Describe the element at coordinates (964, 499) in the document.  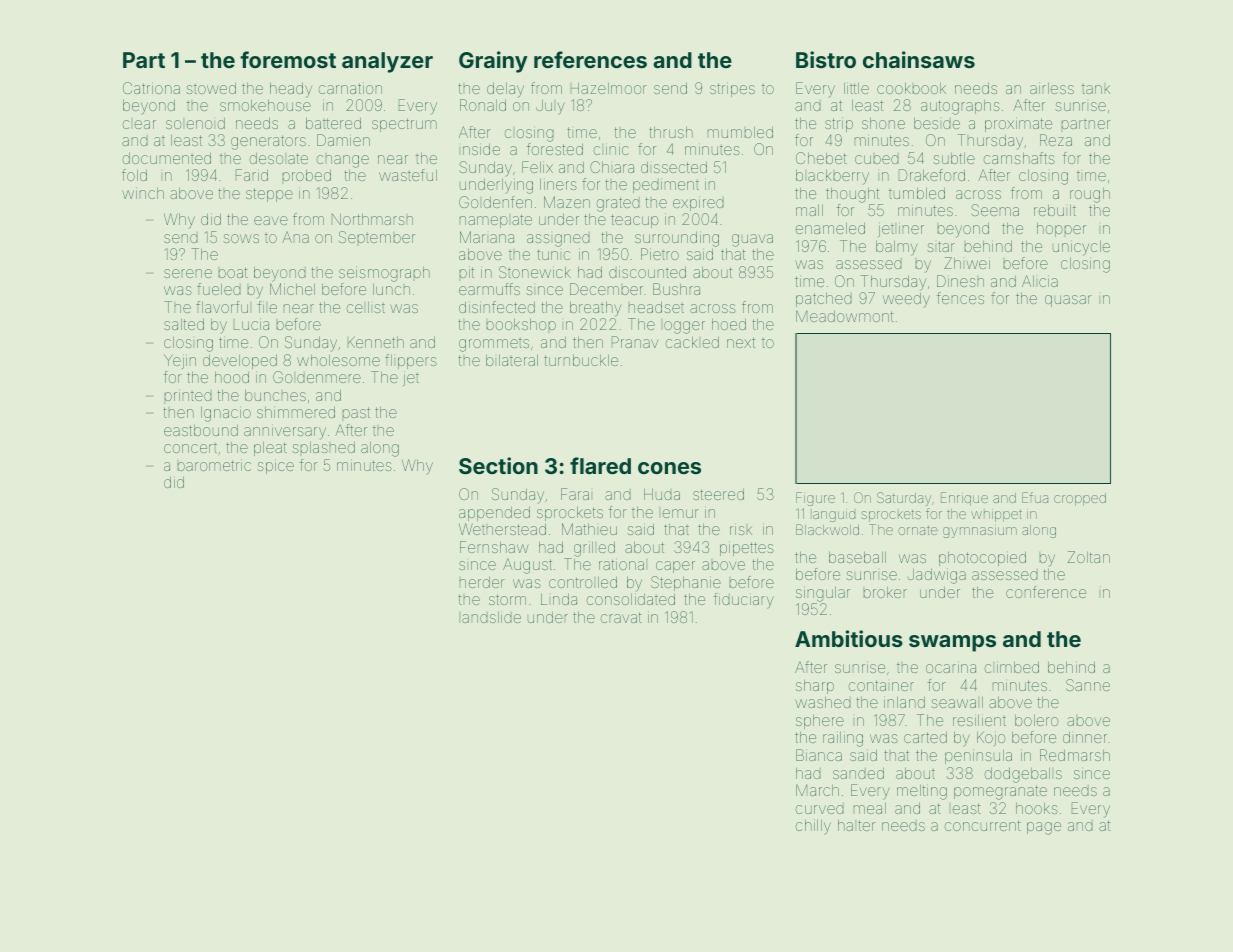
I see `Enrique` at that location.
